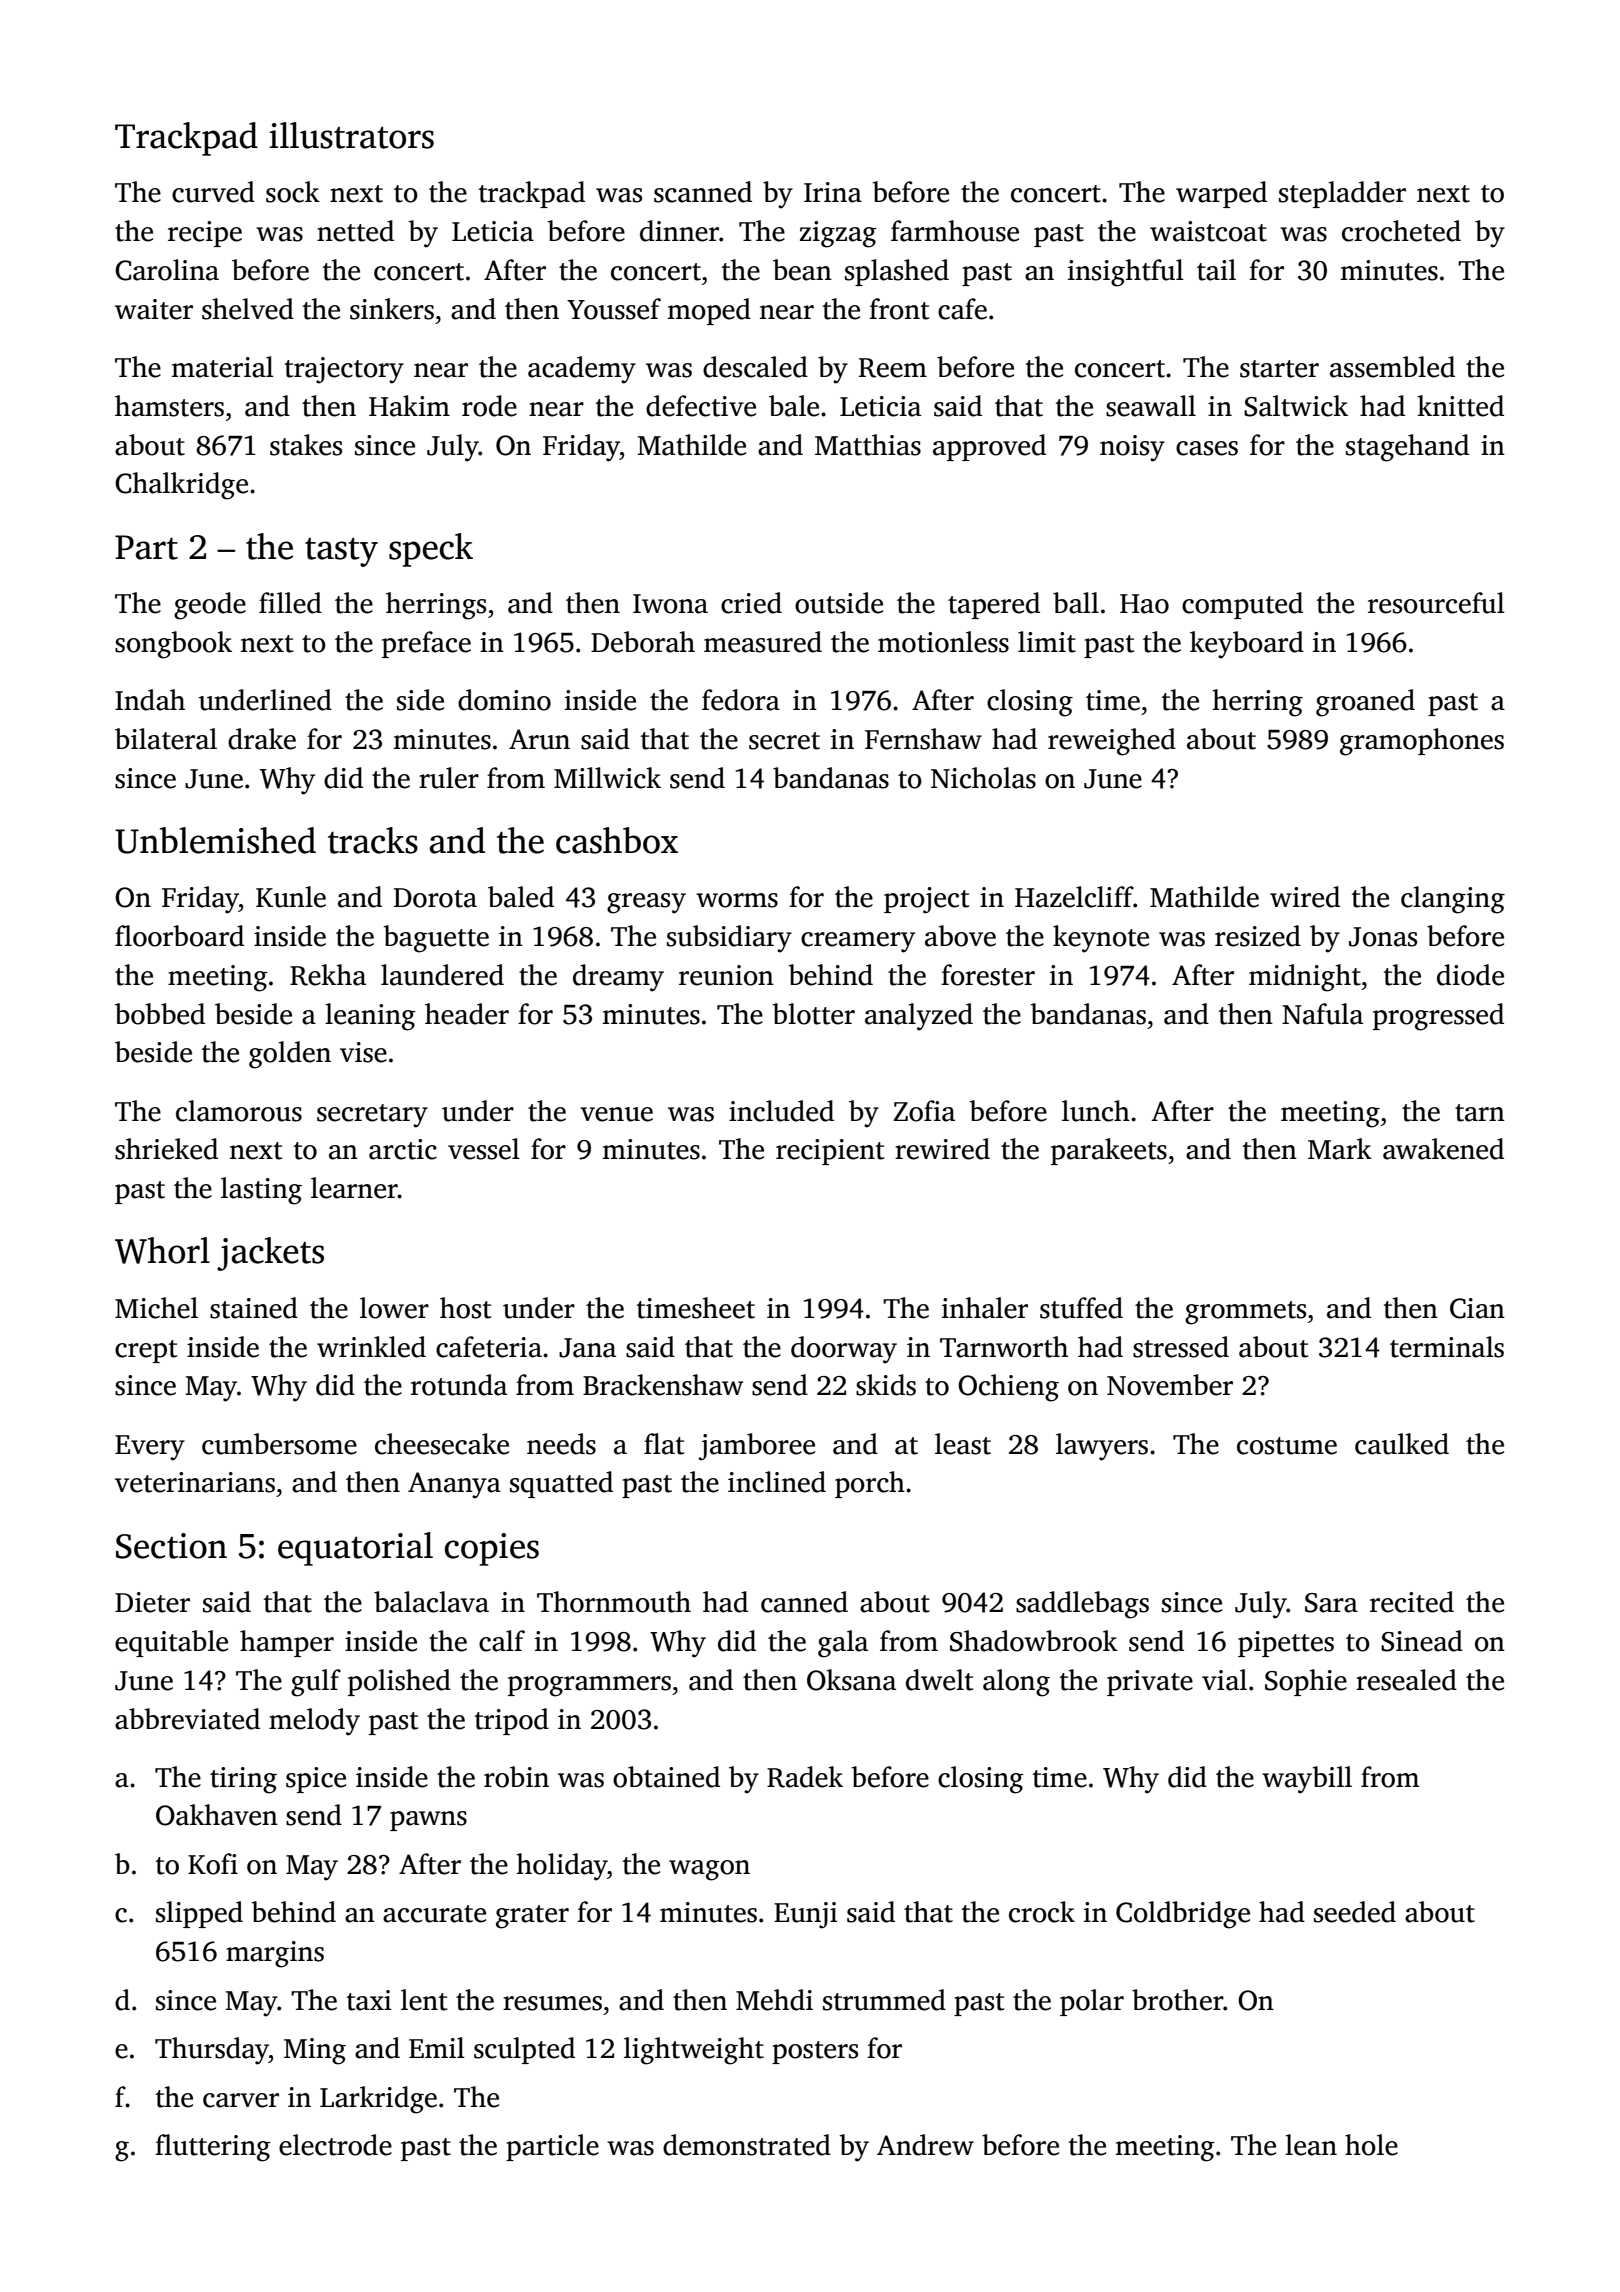  I want to click on stepladder, so click(1342, 194).
